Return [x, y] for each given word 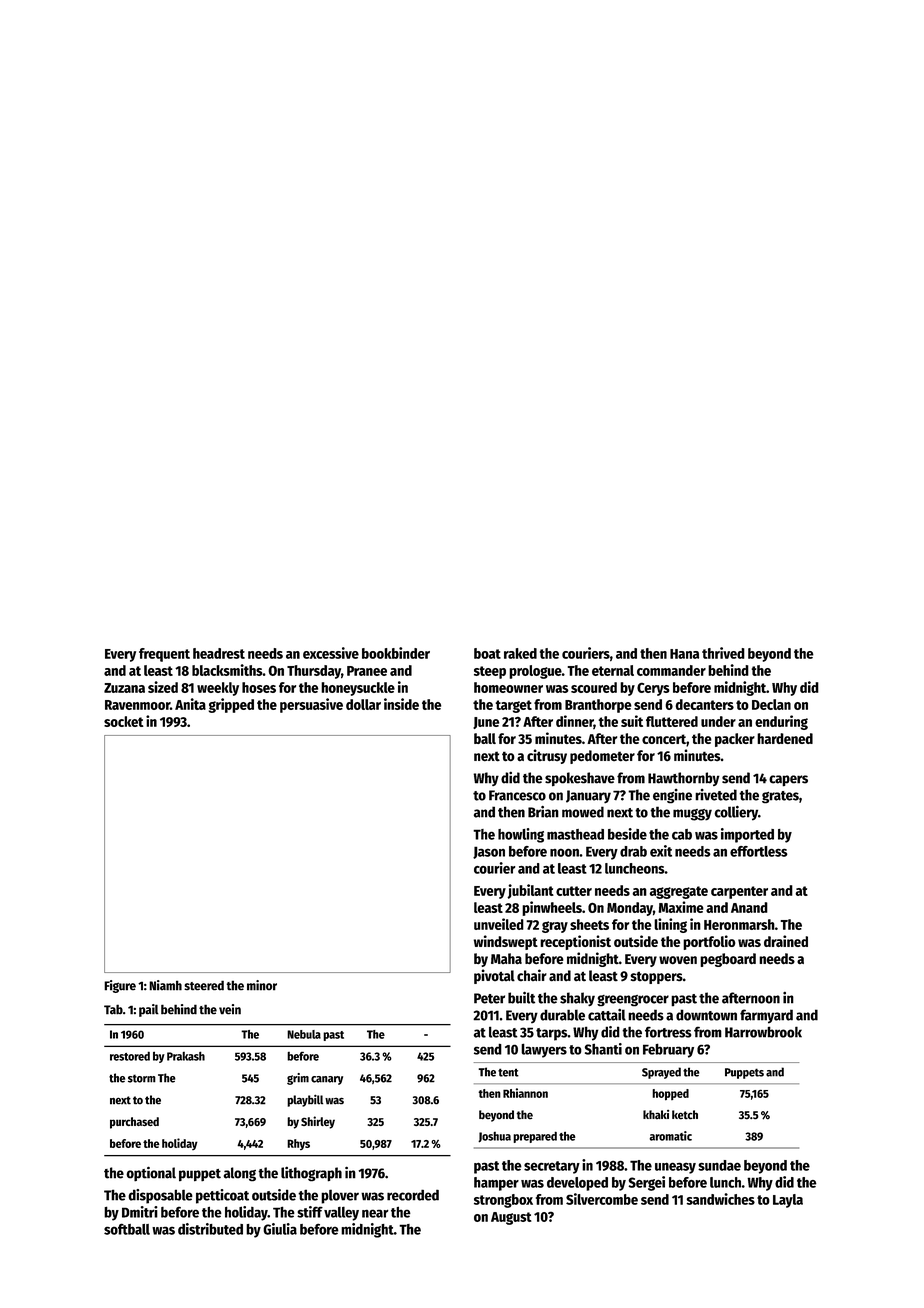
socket [124, 721]
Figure [120, 986]
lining [670, 925]
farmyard [766, 1016]
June [486, 723]
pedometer [602, 757]
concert [664, 739]
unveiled [499, 924]
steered [204, 985]
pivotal [494, 976]
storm [142, 1078]
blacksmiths [227, 670]
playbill [305, 1101]
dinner [575, 722]
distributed [210, 1229]
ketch [685, 1115]
